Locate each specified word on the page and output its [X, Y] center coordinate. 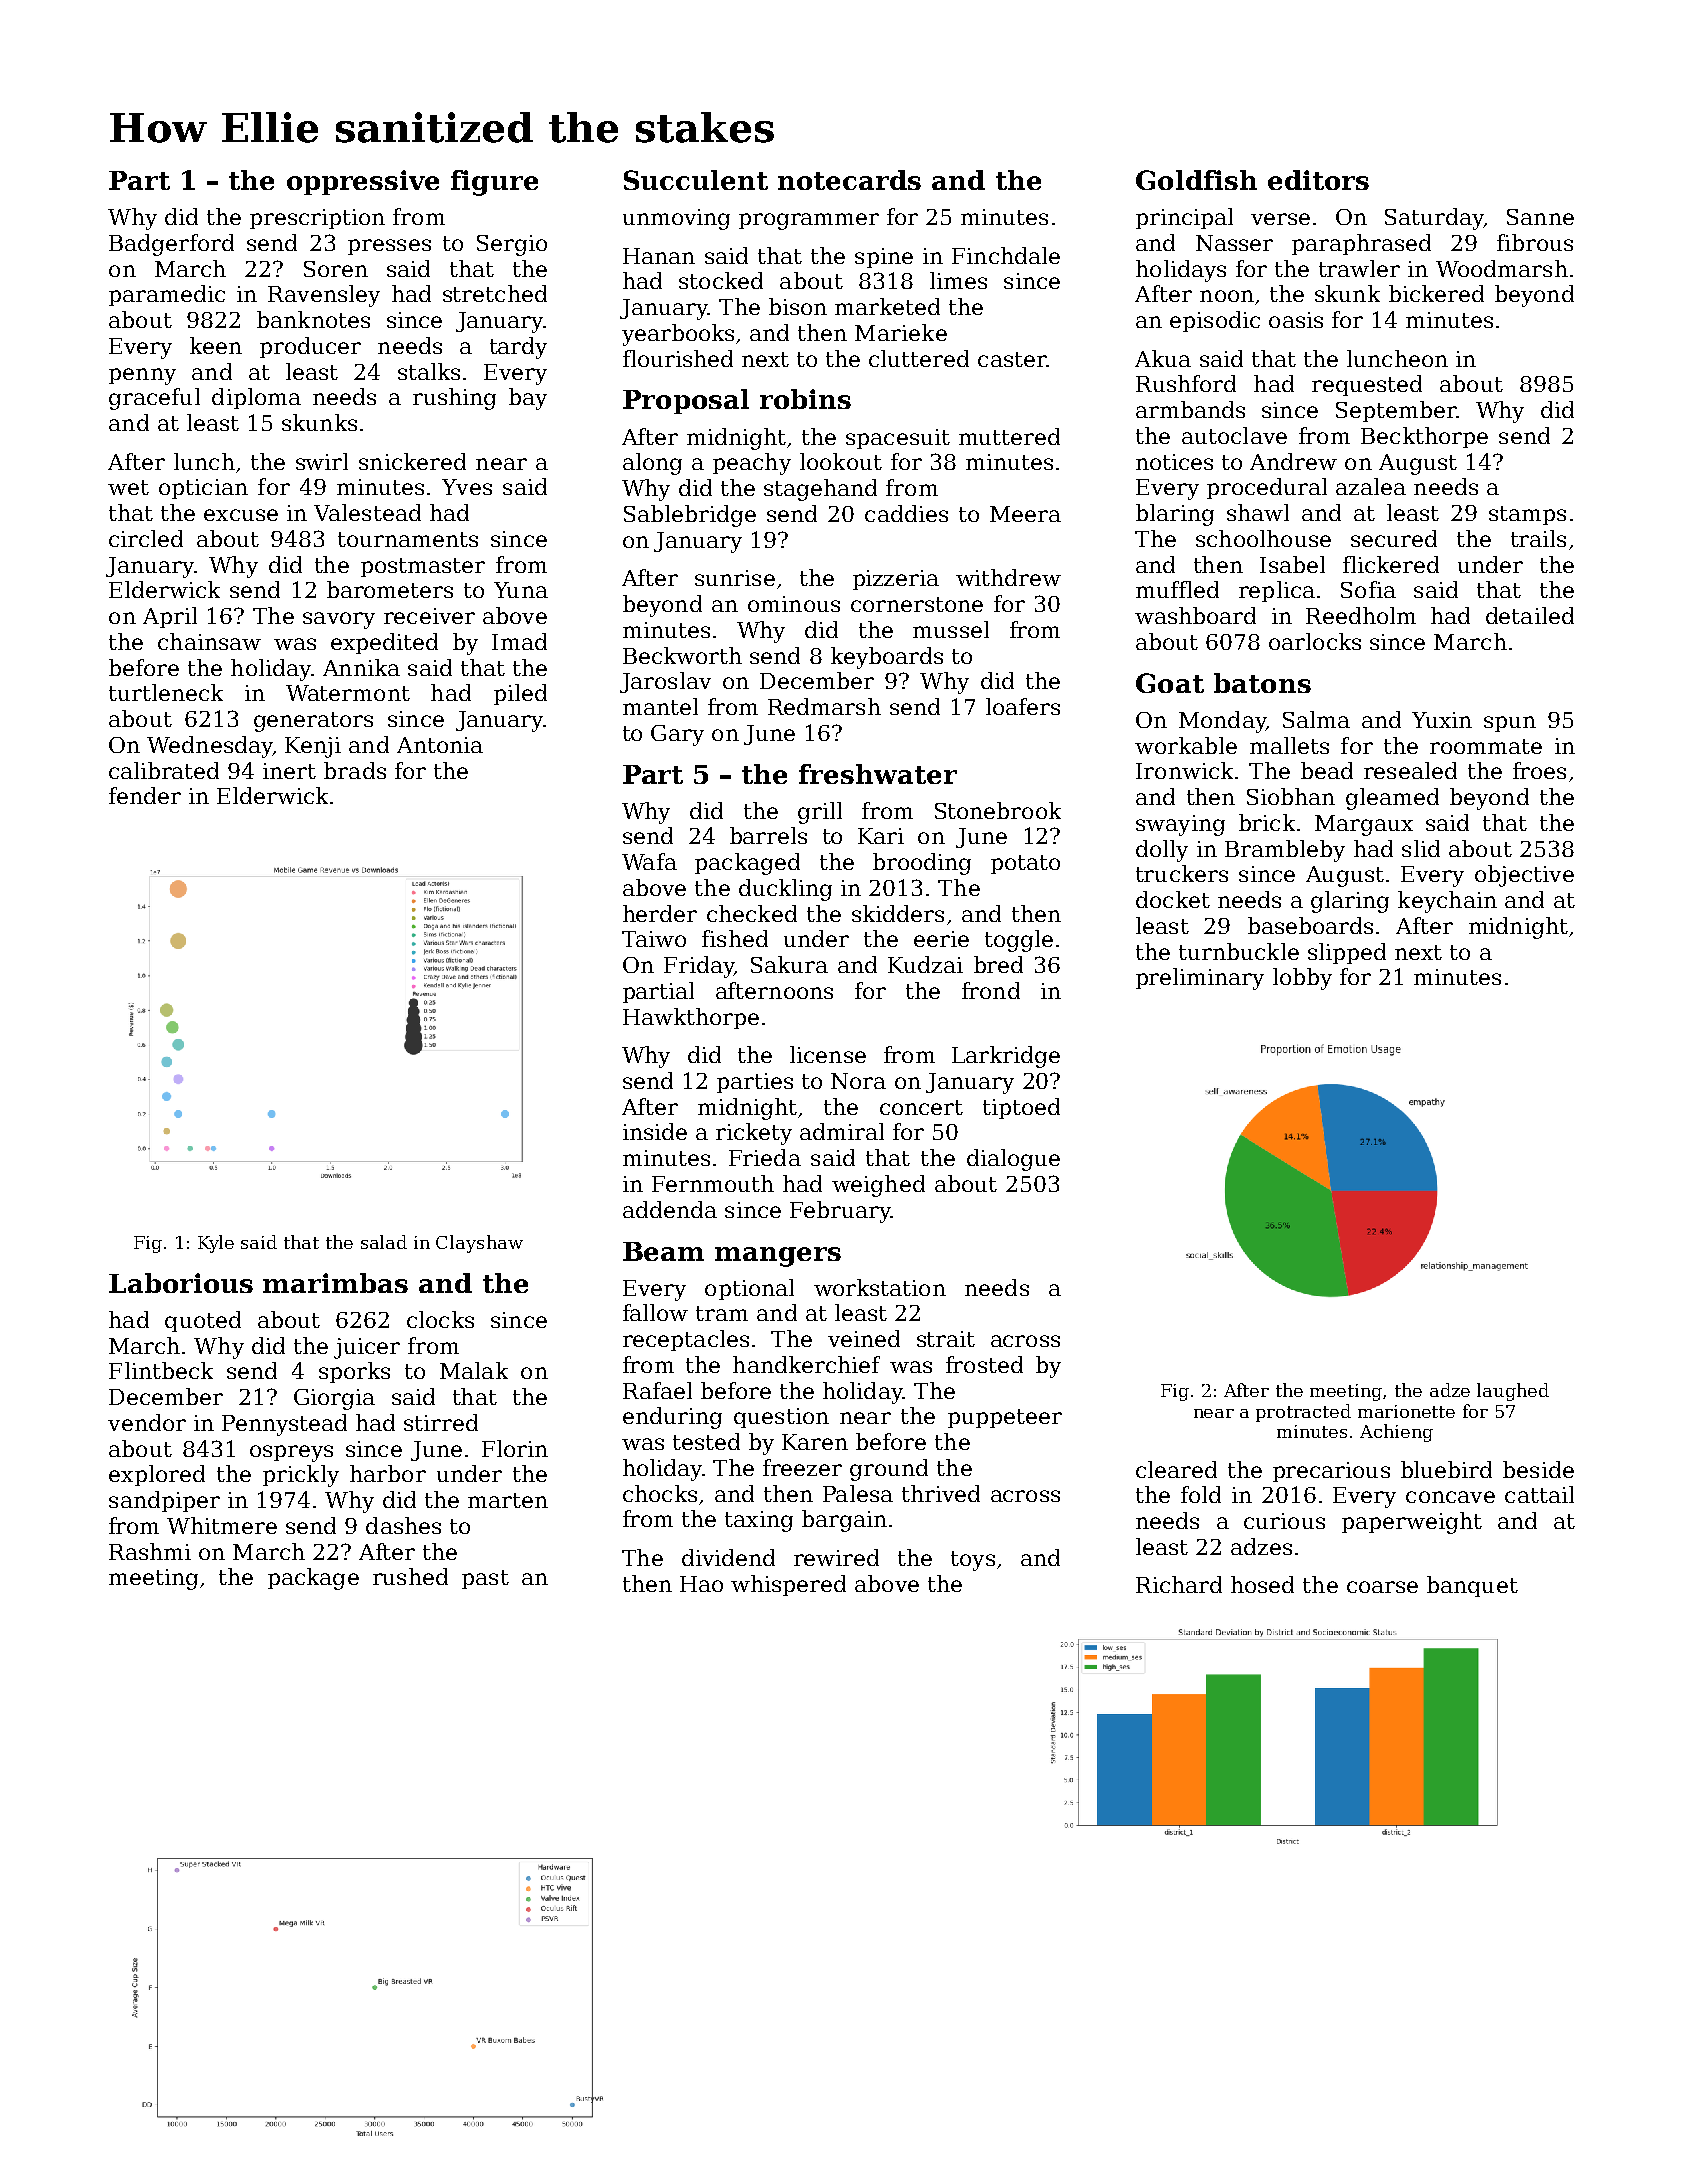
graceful [154, 399]
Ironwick [1184, 770]
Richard [1179, 1584]
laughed [1513, 1392]
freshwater [878, 774]
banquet [1472, 1586]
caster [1012, 359]
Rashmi [150, 1551]
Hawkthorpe [691, 1018]
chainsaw [209, 641]
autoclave [1234, 435]
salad [384, 1242]
